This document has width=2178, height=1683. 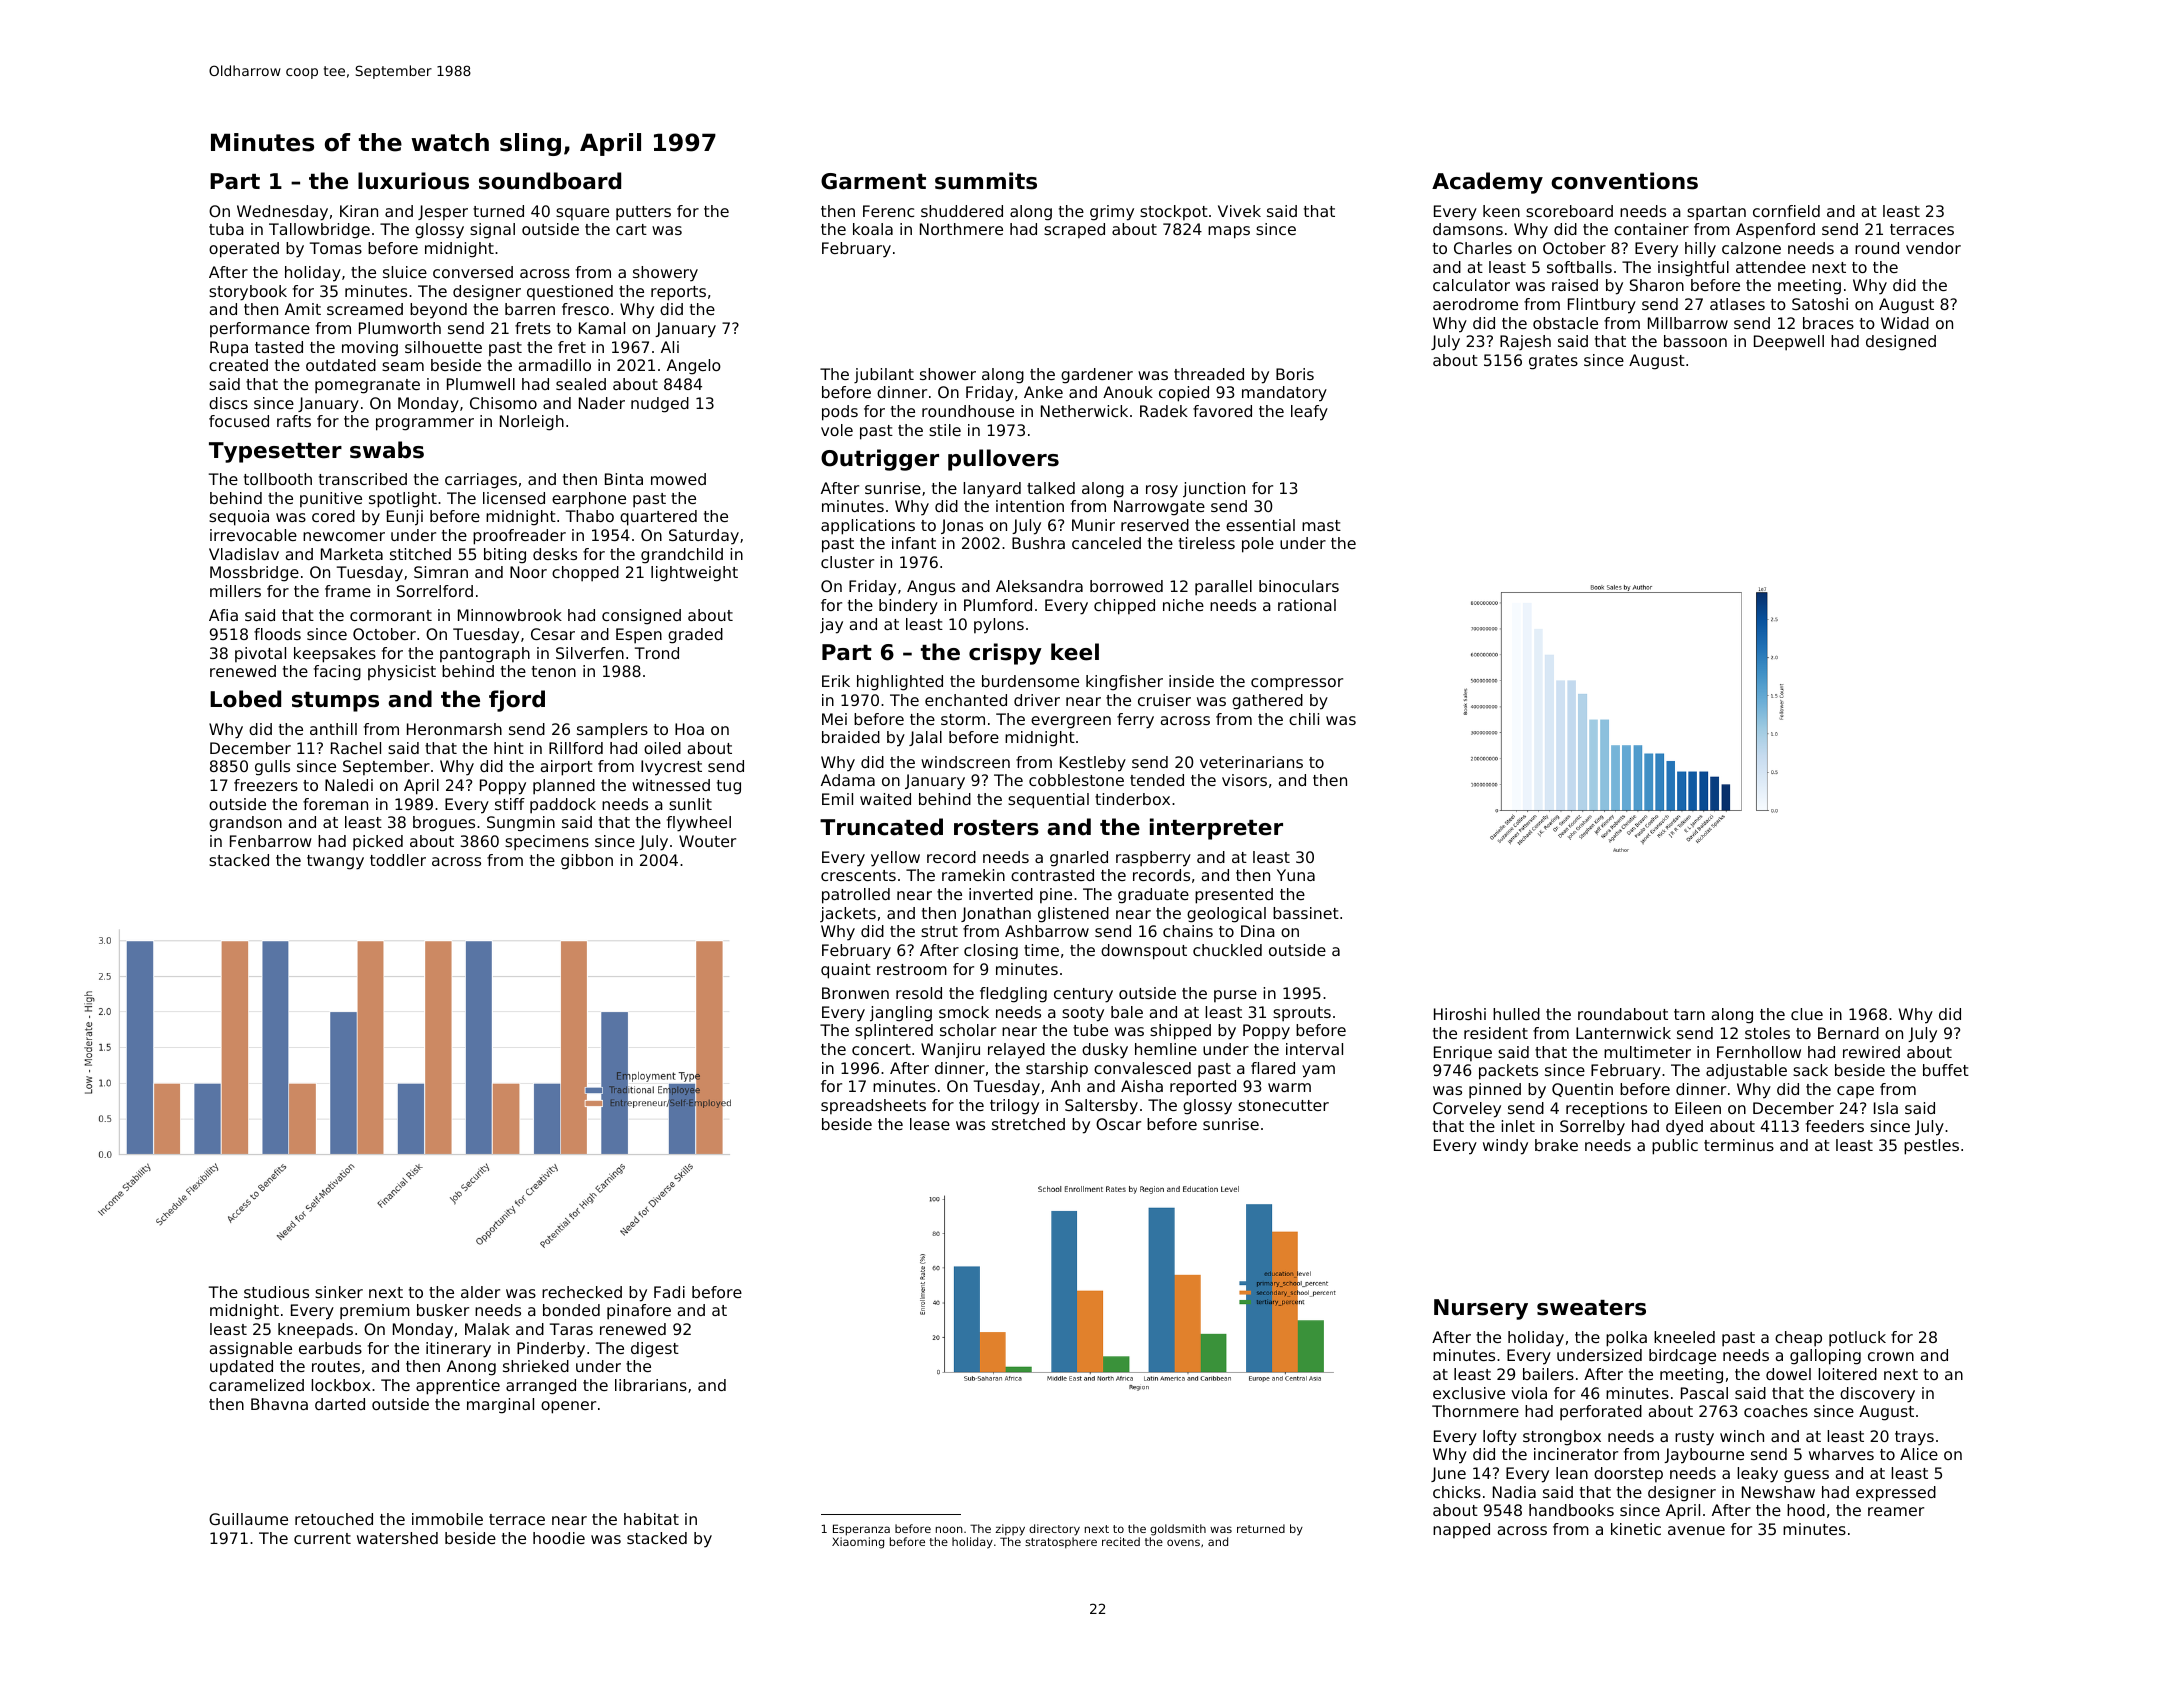 I want to click on Yuna, so click(x=1296, y=875).
